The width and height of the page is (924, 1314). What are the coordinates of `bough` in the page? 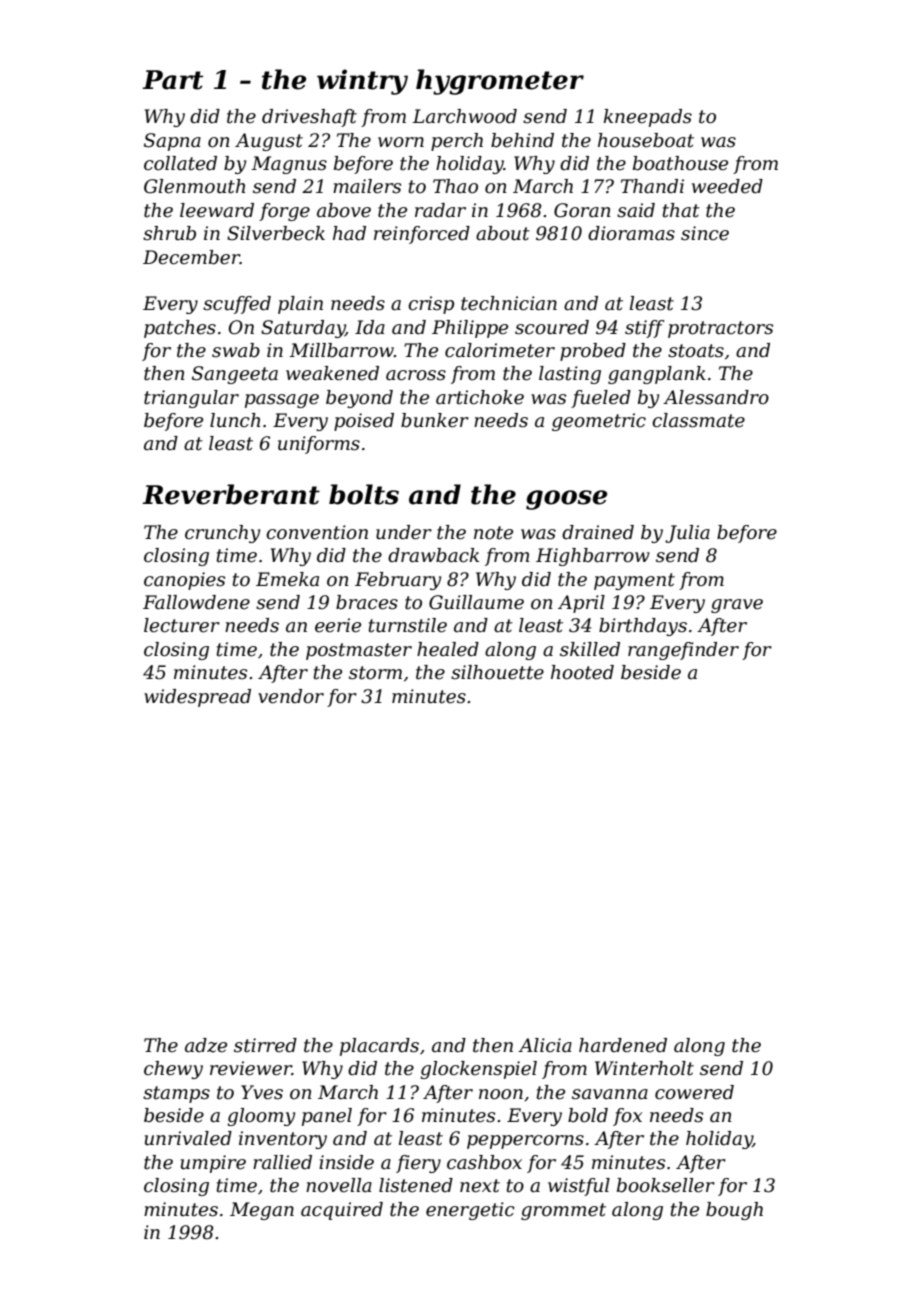 It's located at (734, 1211).
